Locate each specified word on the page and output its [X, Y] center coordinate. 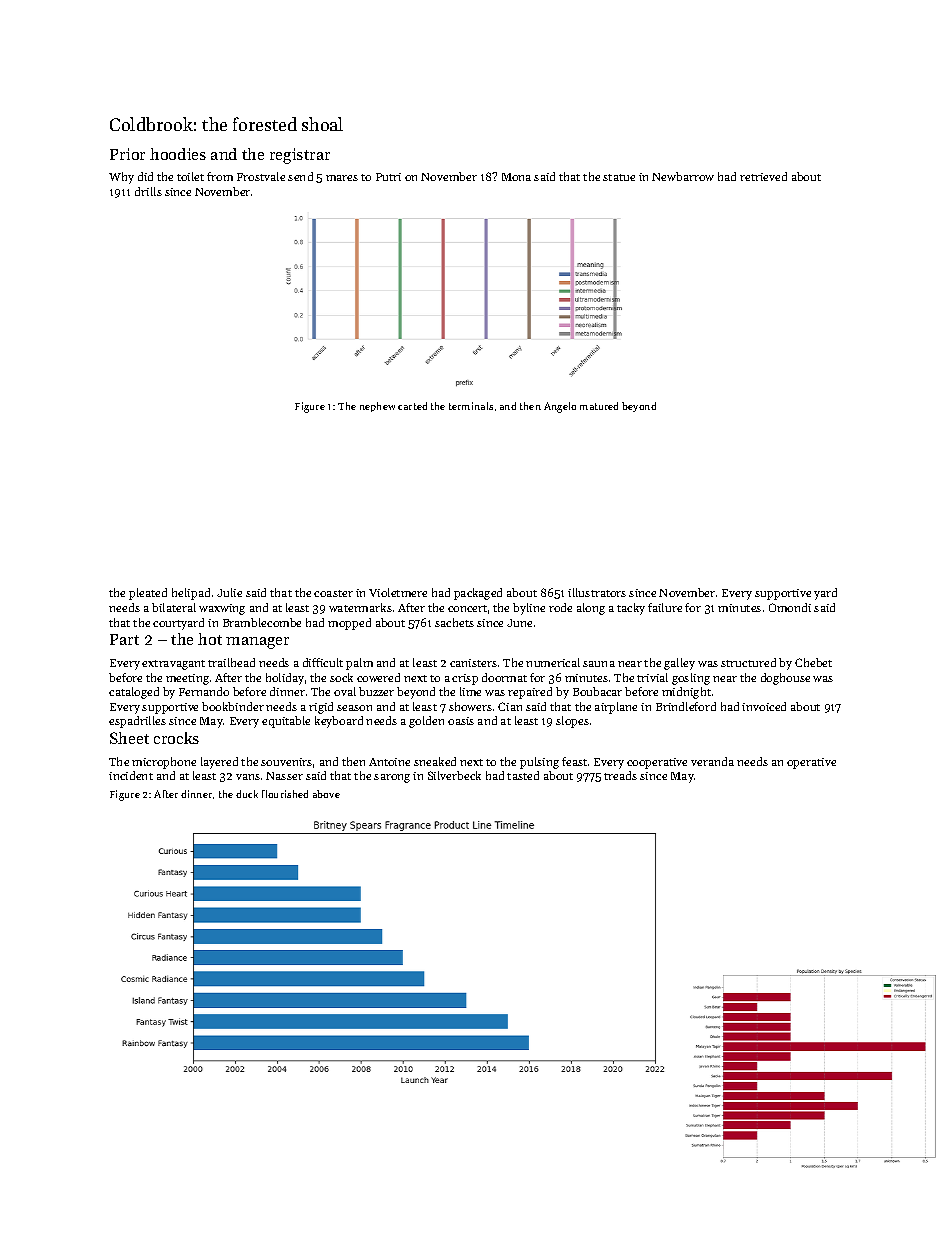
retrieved [763, 176]
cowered [378, 677]
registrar [300, 156]
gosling [691, 679]
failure [665, 607]
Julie [229, 592]
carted [412, 406]
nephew [377, 407]
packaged [478, 594]
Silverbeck [454, 775]
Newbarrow [683, 176]
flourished [285, 794]
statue [619, 177]
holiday [285, 679]
